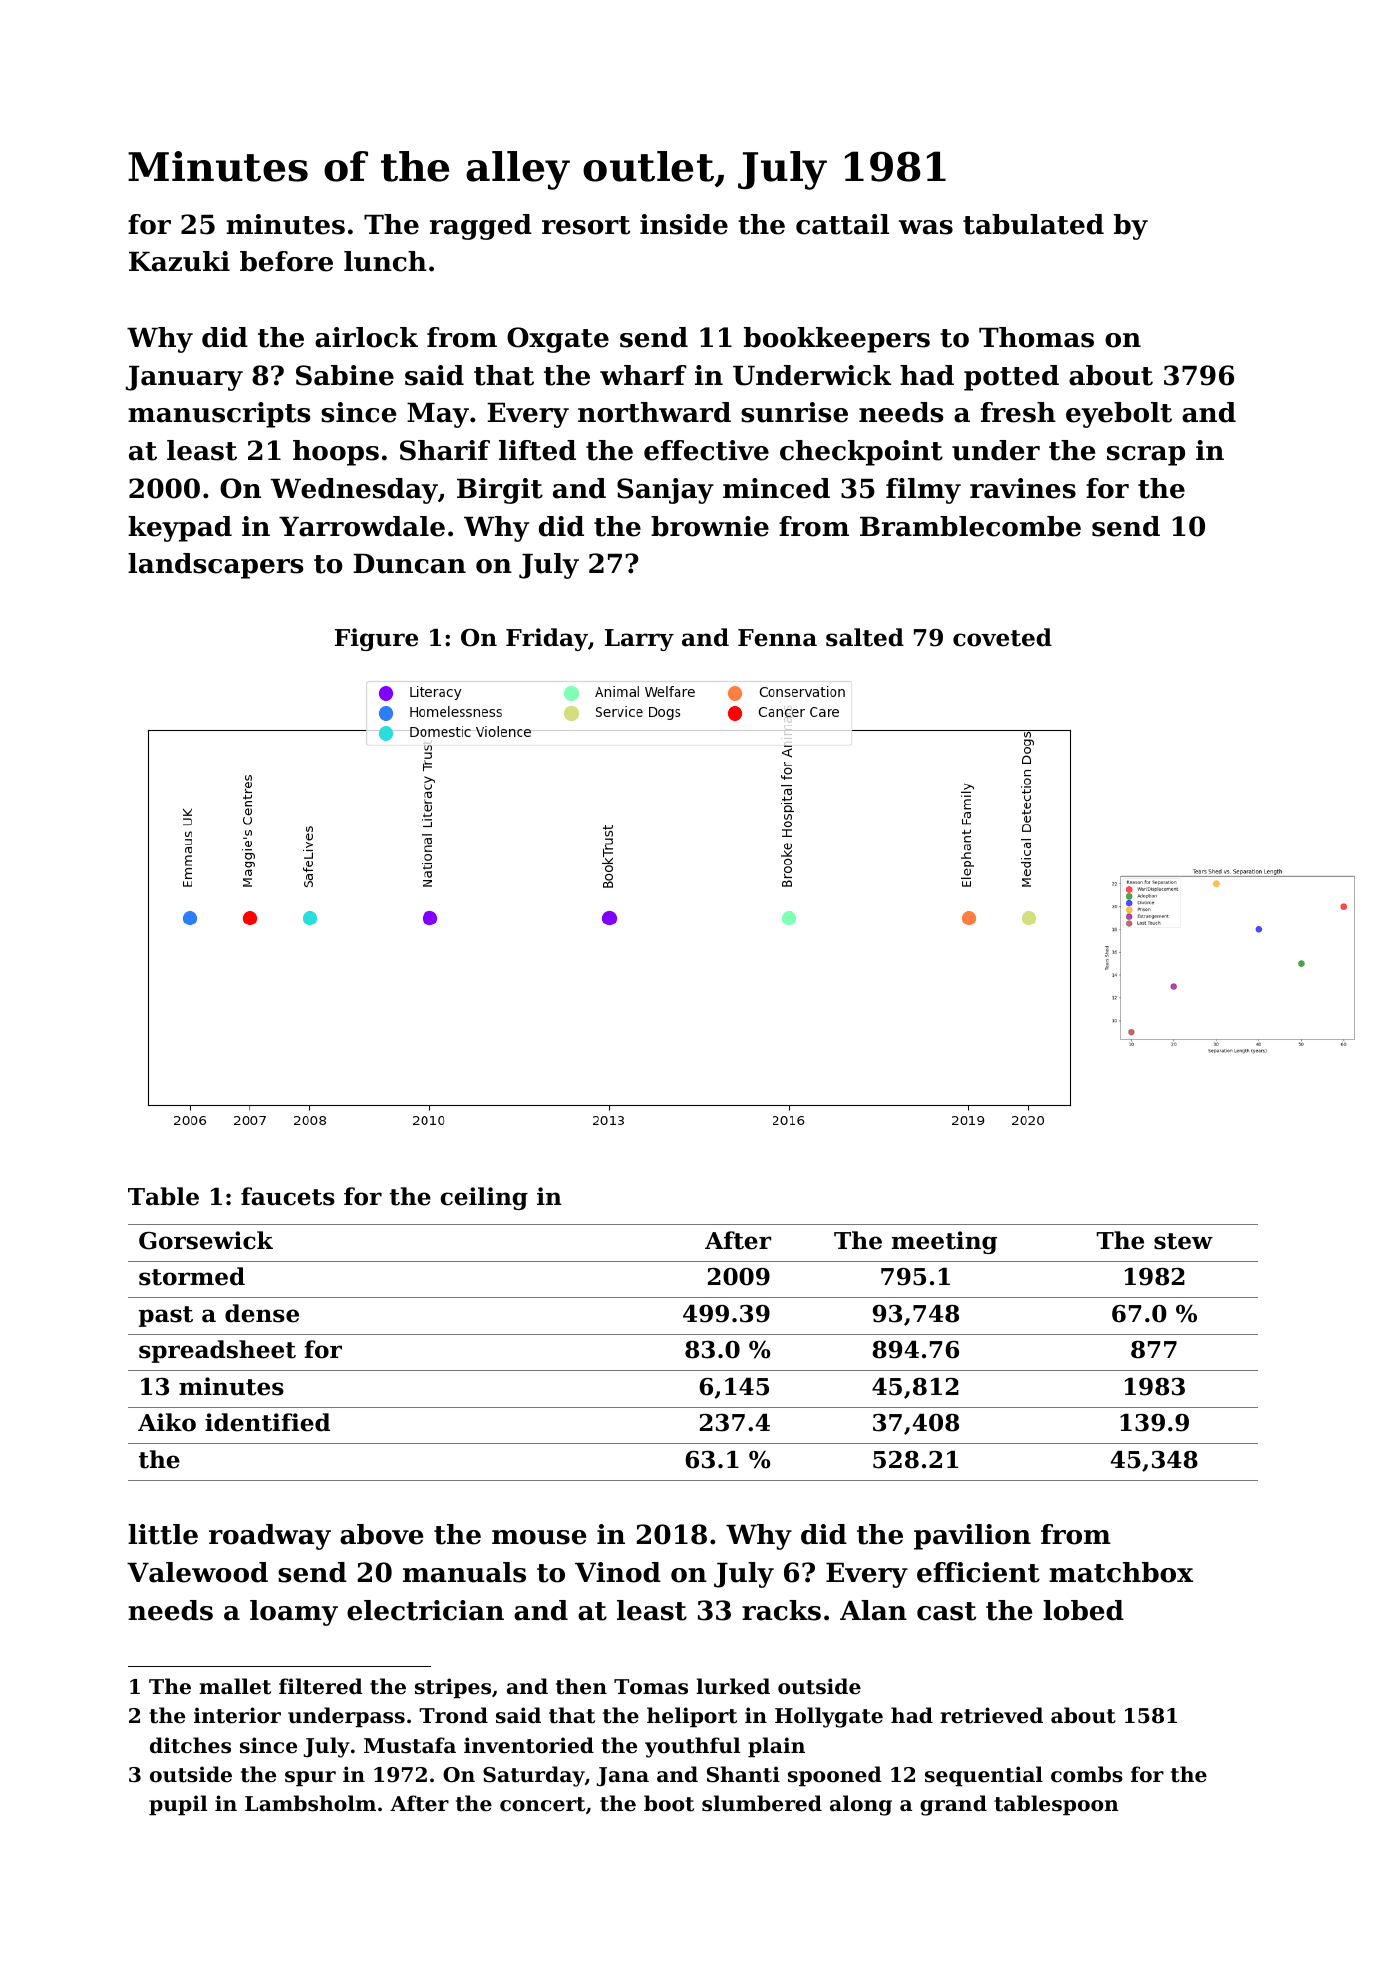 Image resolution: width=1386 pixels, height=1969 pixels. Describe the element at coordinates (842, 224) in the document. I see `cattail` at that location.
